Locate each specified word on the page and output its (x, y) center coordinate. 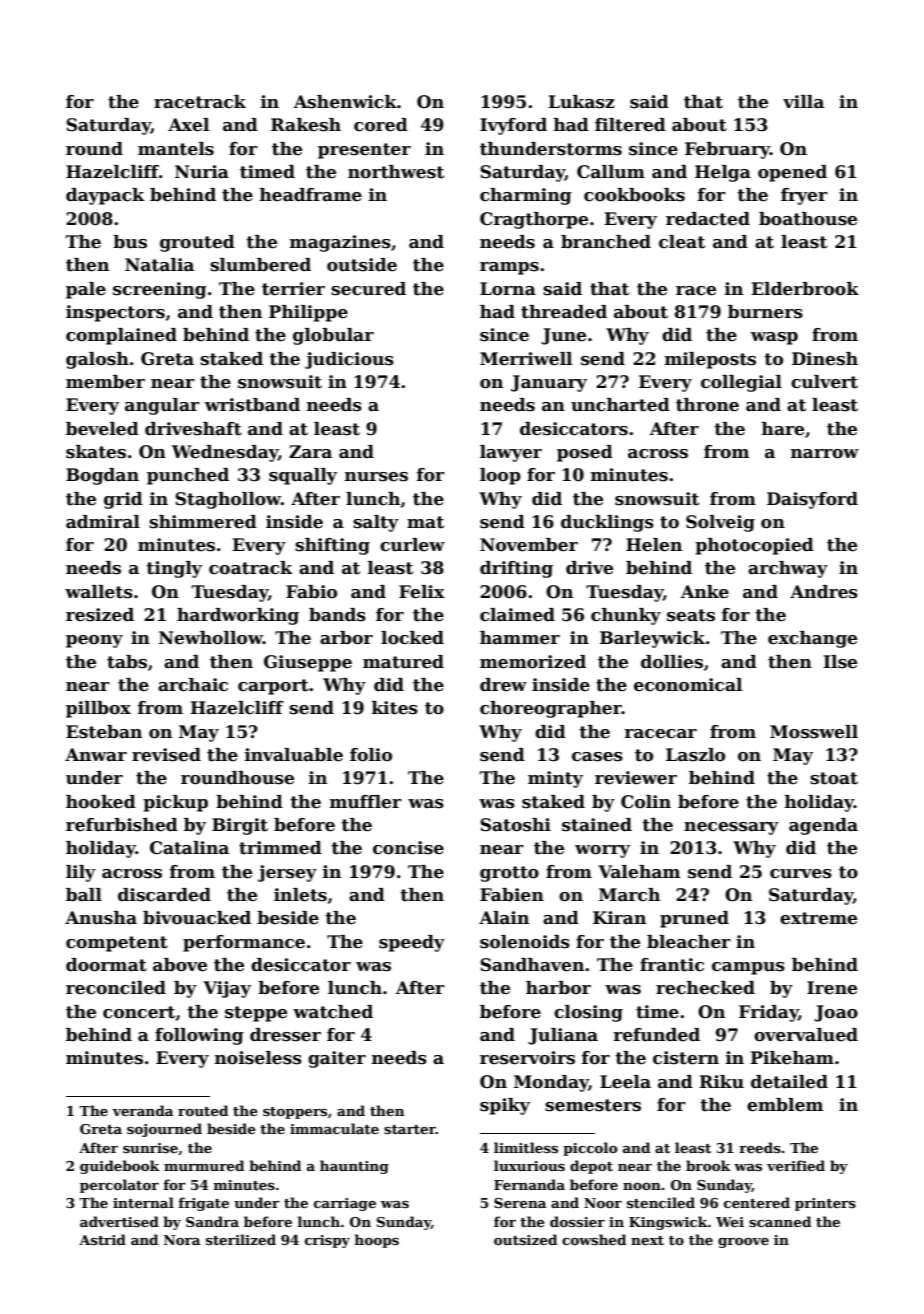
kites (395, 708)
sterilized (241, 1239)
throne (707, 405)
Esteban (104, 732)
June (563, 336)
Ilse (840, 662)
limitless (526, 1147)
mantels (176, 149)
